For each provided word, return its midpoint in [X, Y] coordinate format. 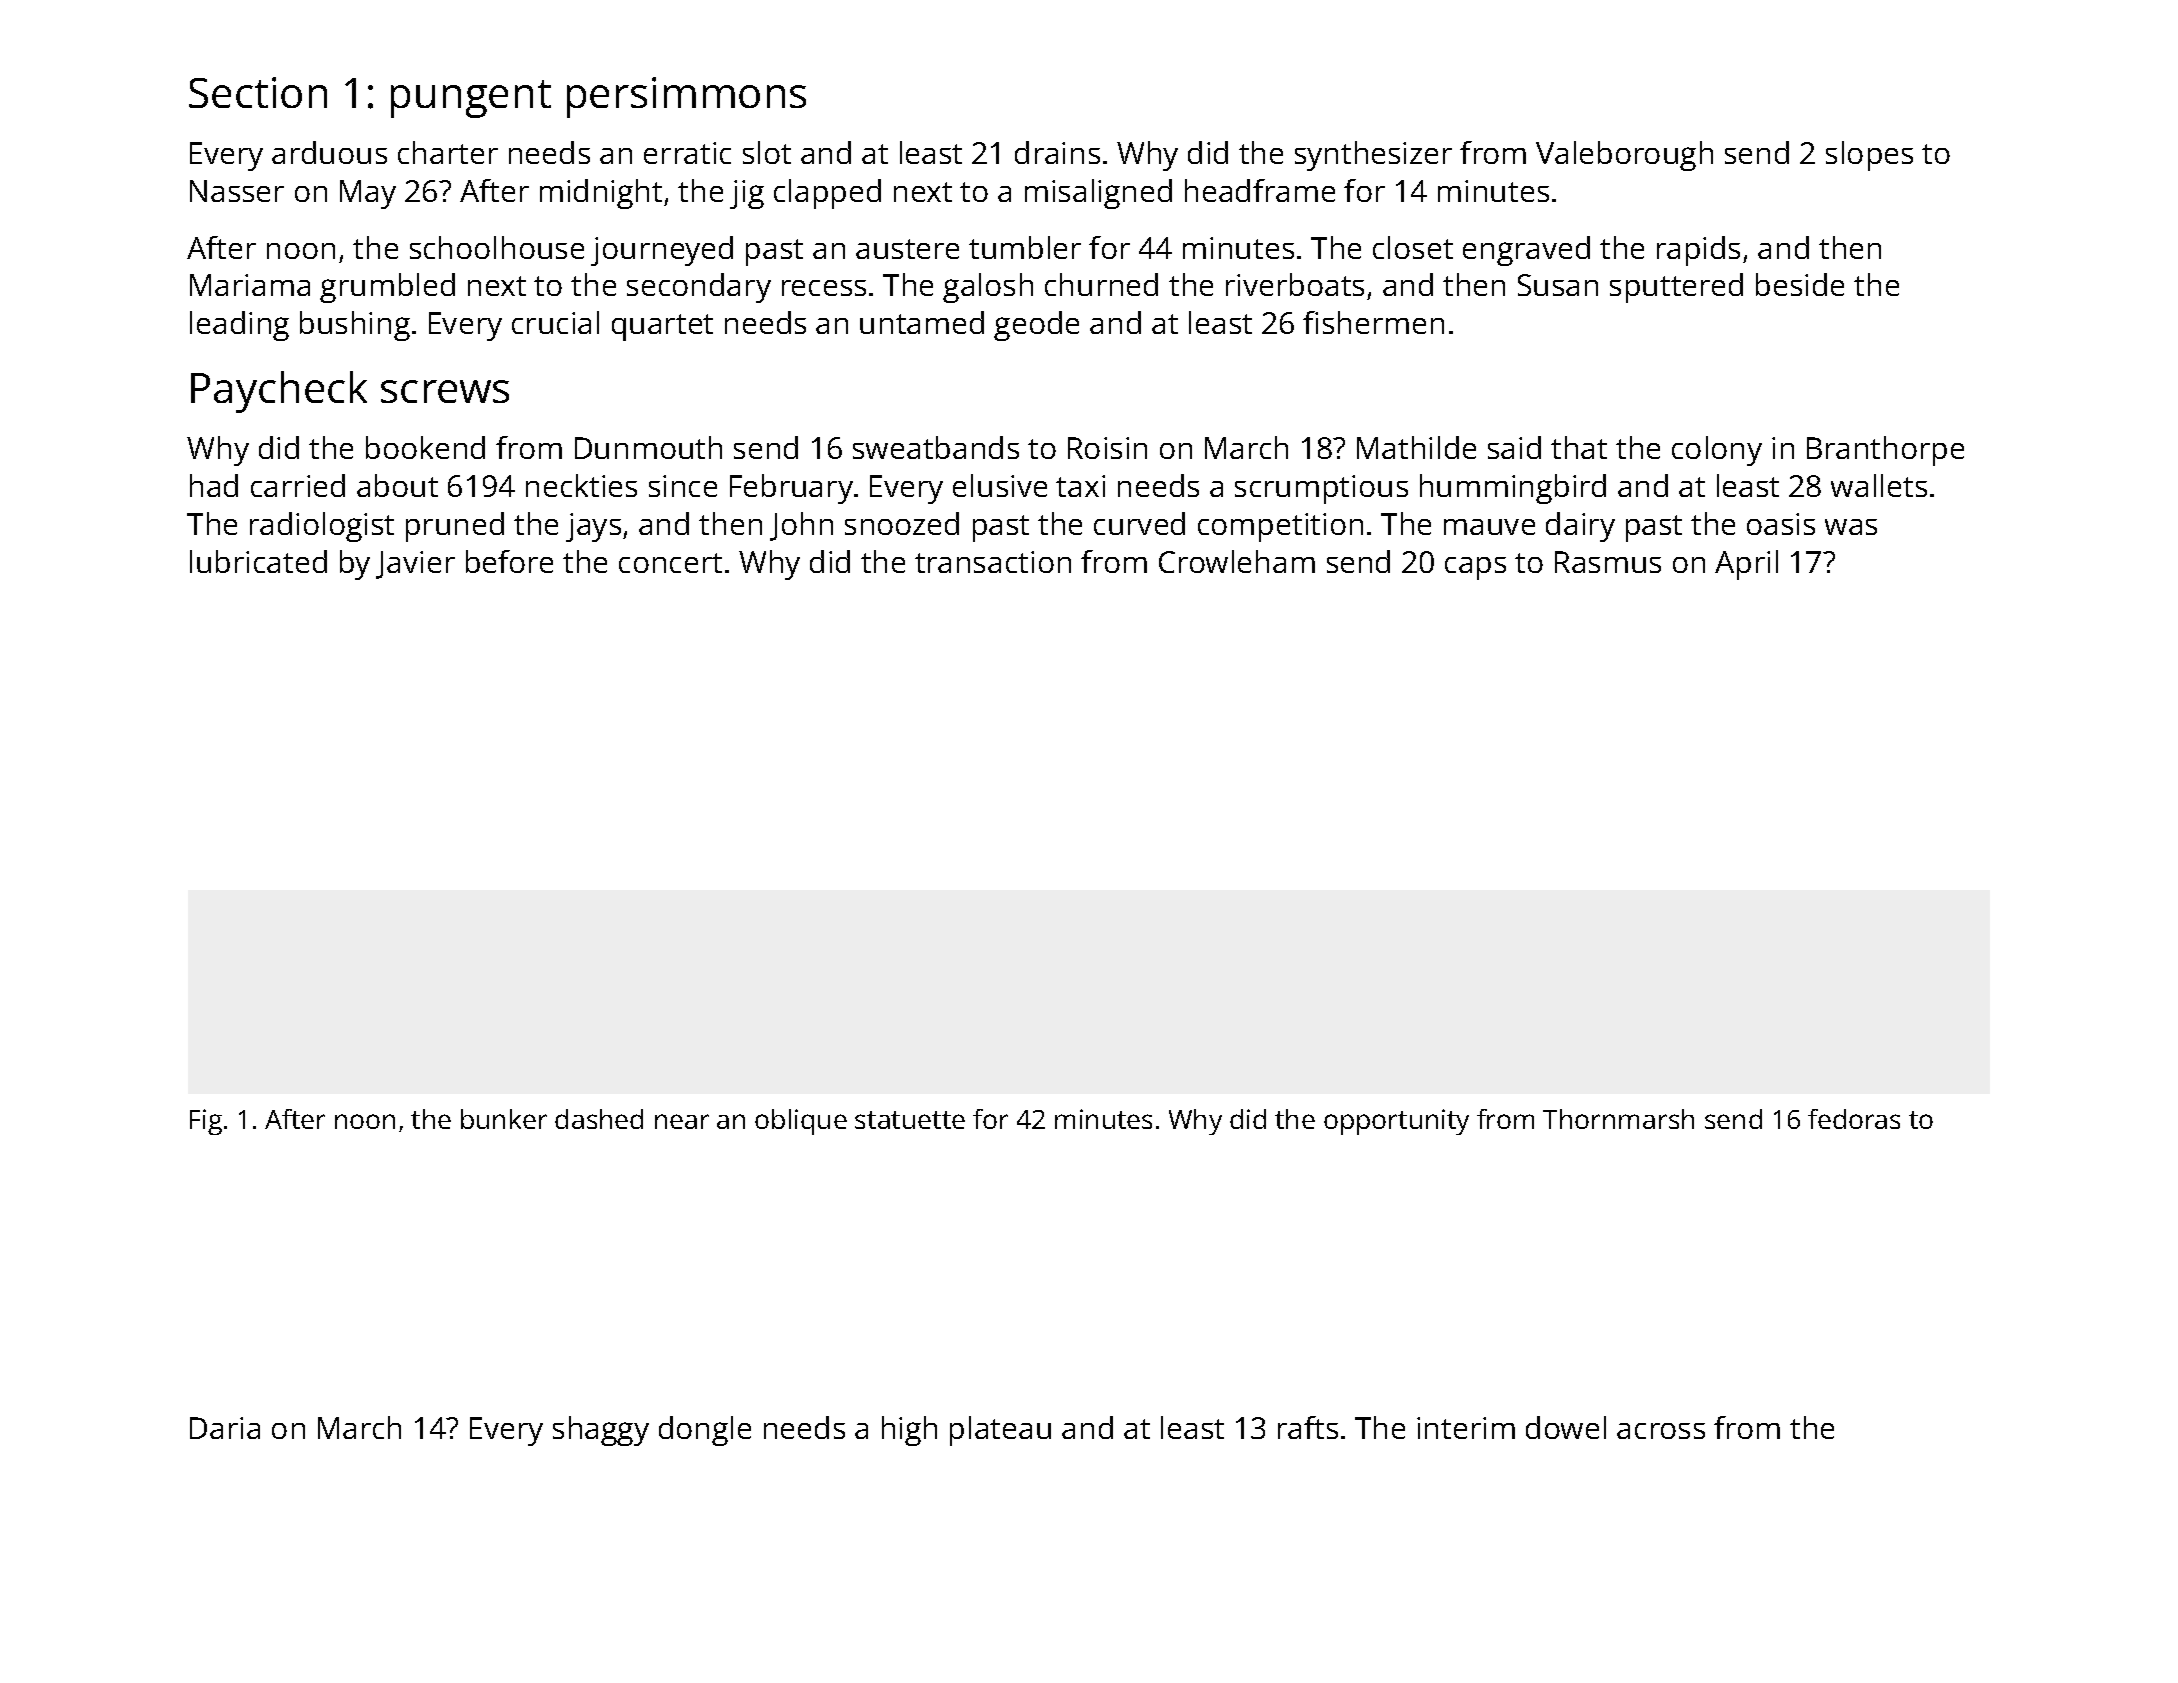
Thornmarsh [1618, 1119]
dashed [599, 1119]
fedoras [1854, 1119]
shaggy [601, 1431]
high [909, 1431]
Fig [206, 1122]
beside [1800, 284]
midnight [601, 194]
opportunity [1396, 1122]
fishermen [1373, 322]
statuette [910, 1120]
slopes [1869, 156]
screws [445, 391]
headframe [1260, 190]
